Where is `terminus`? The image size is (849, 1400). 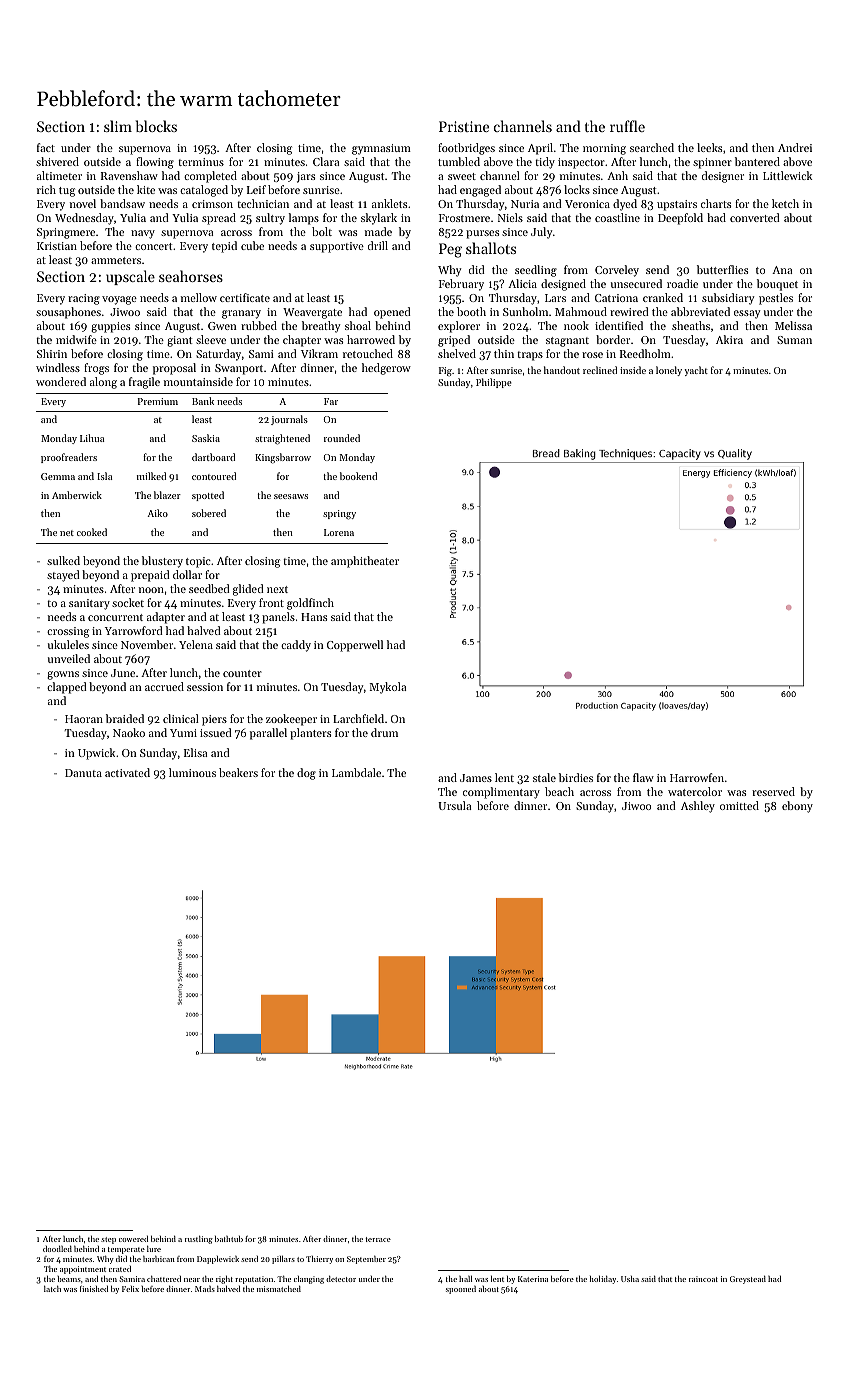 terminus is located at coordinates (201, 162).
